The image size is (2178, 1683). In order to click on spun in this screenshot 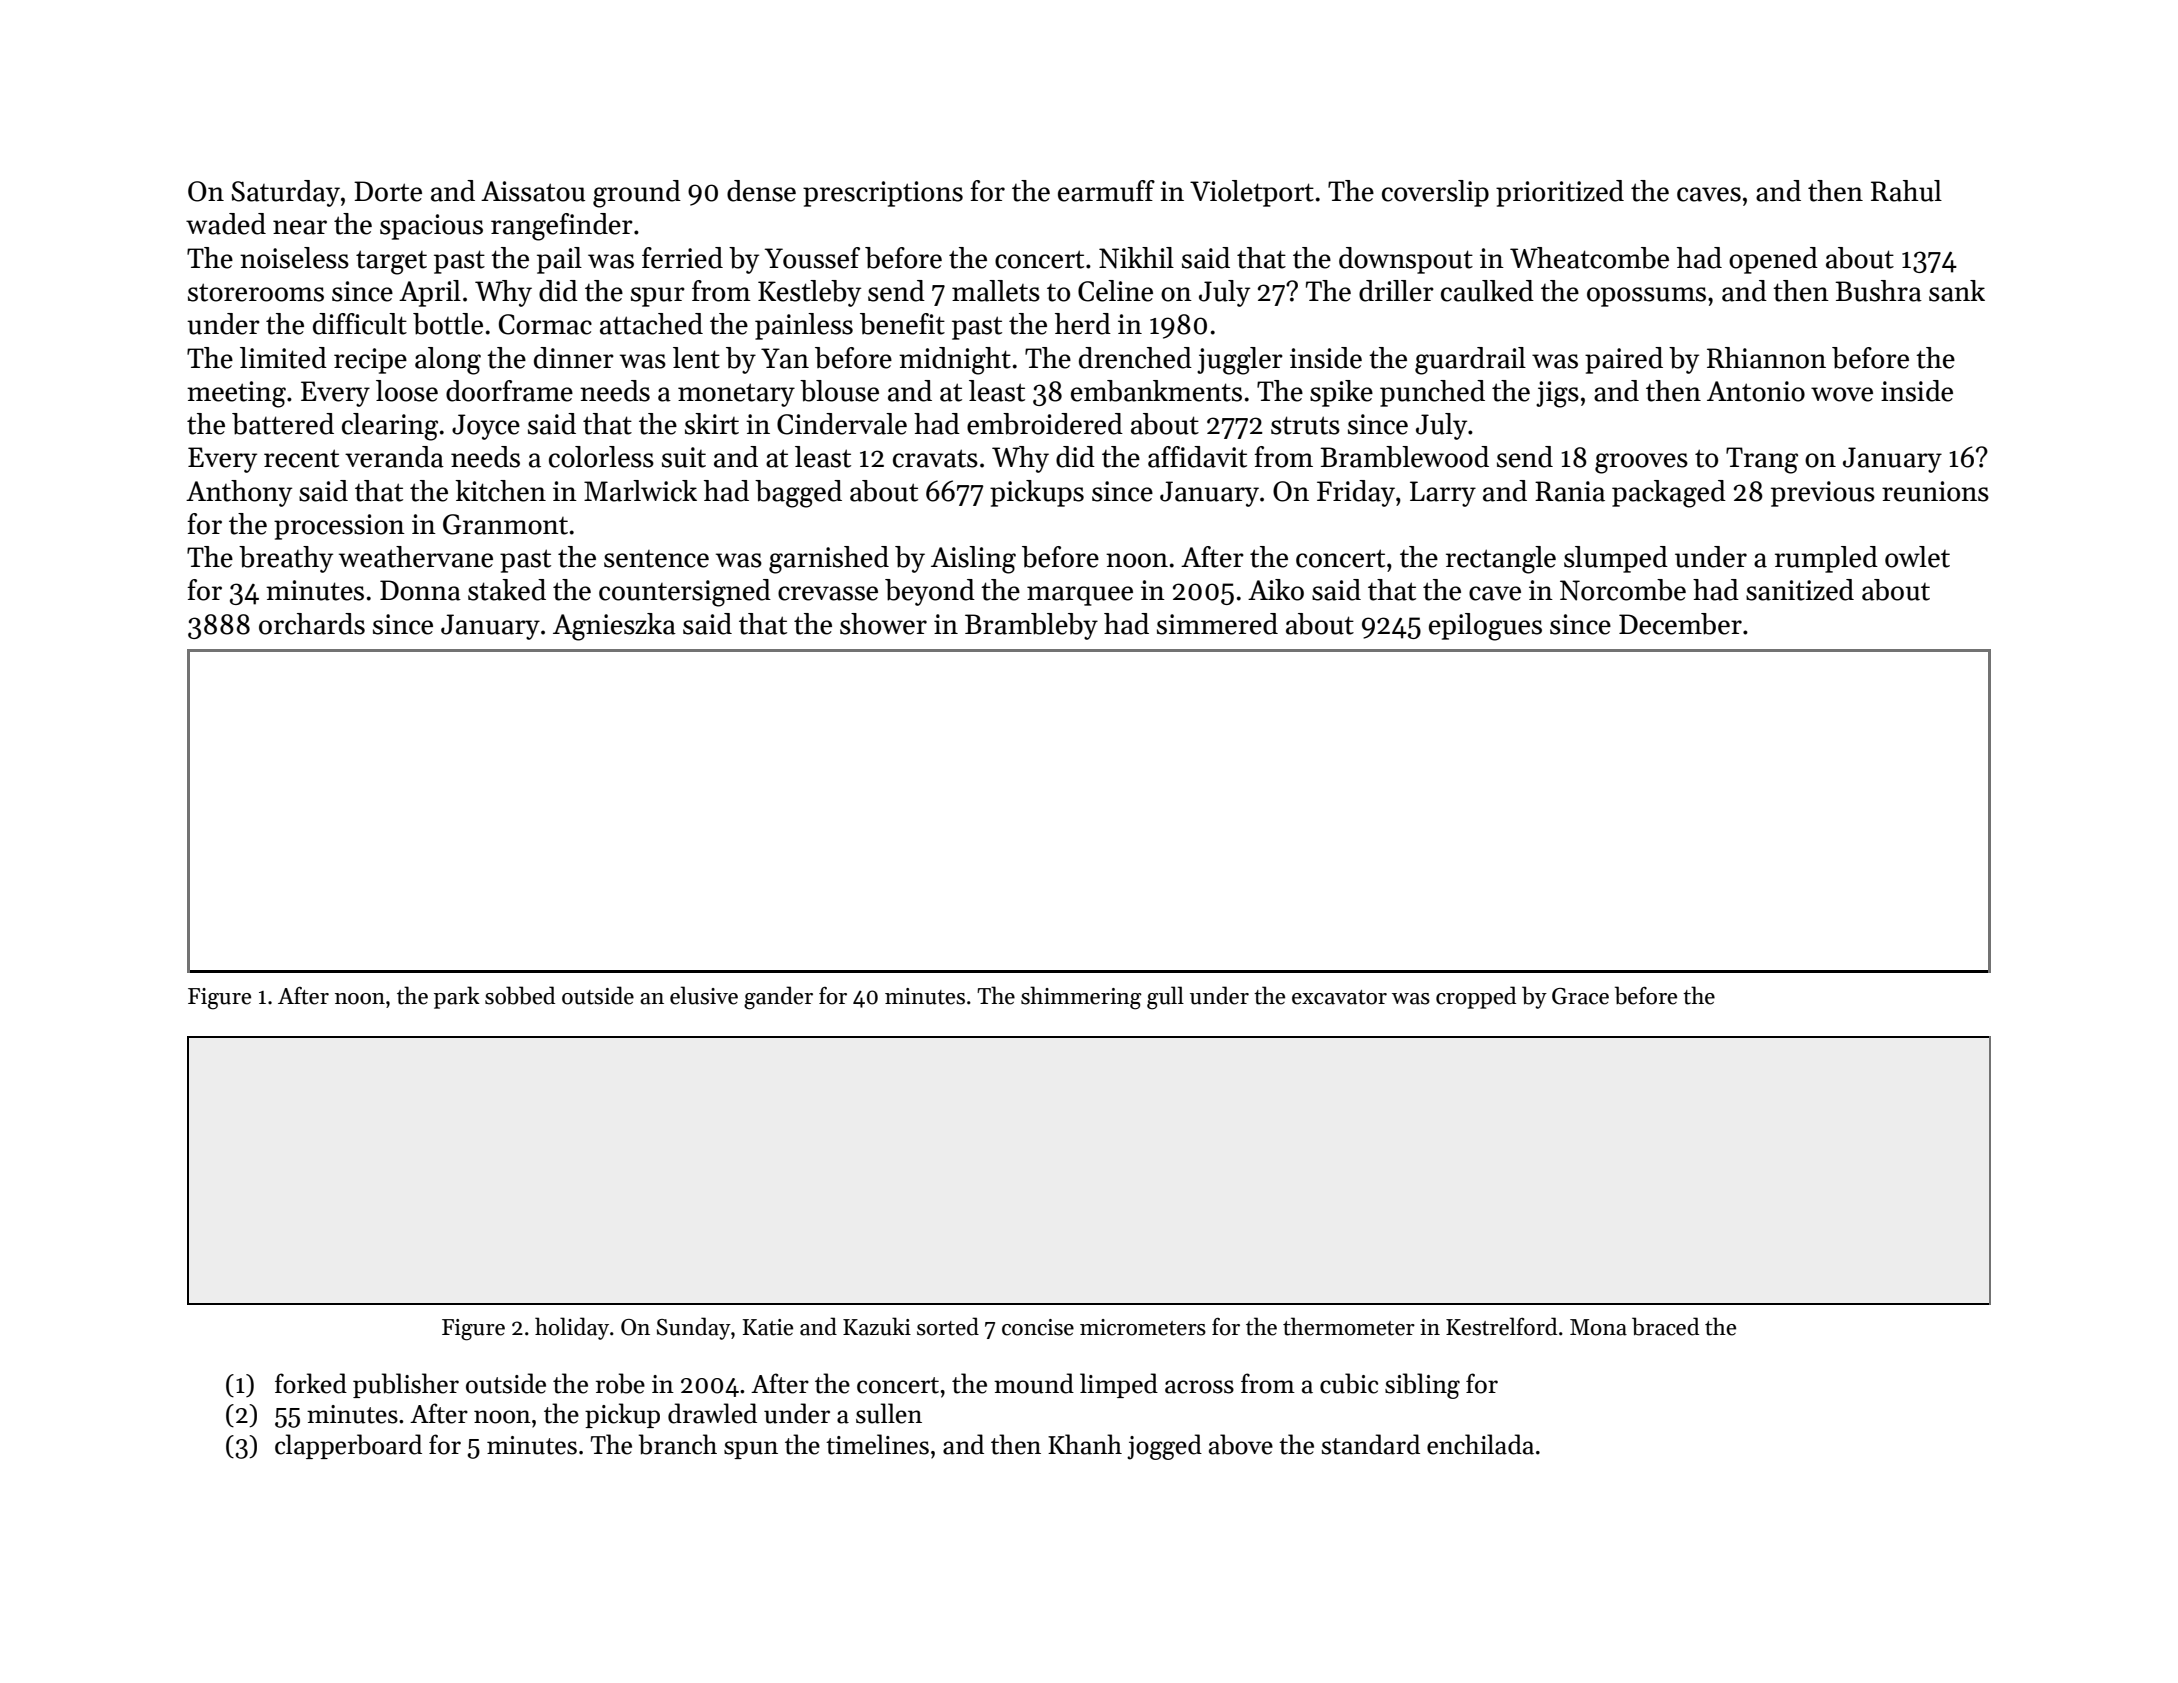, I will do `click(751, 1450)`.
